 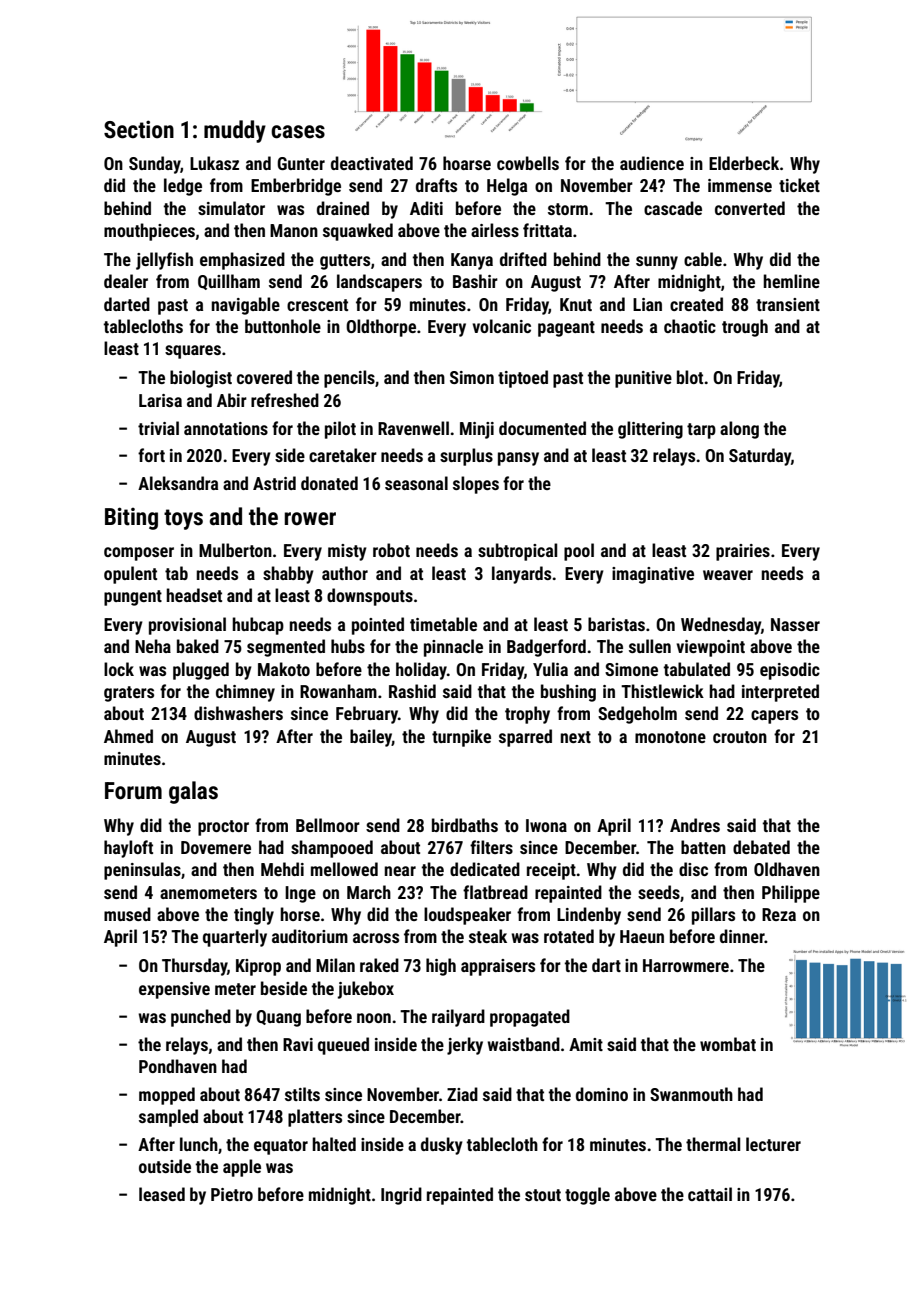 I want to click on provisional, so click(x=187, y=626).
